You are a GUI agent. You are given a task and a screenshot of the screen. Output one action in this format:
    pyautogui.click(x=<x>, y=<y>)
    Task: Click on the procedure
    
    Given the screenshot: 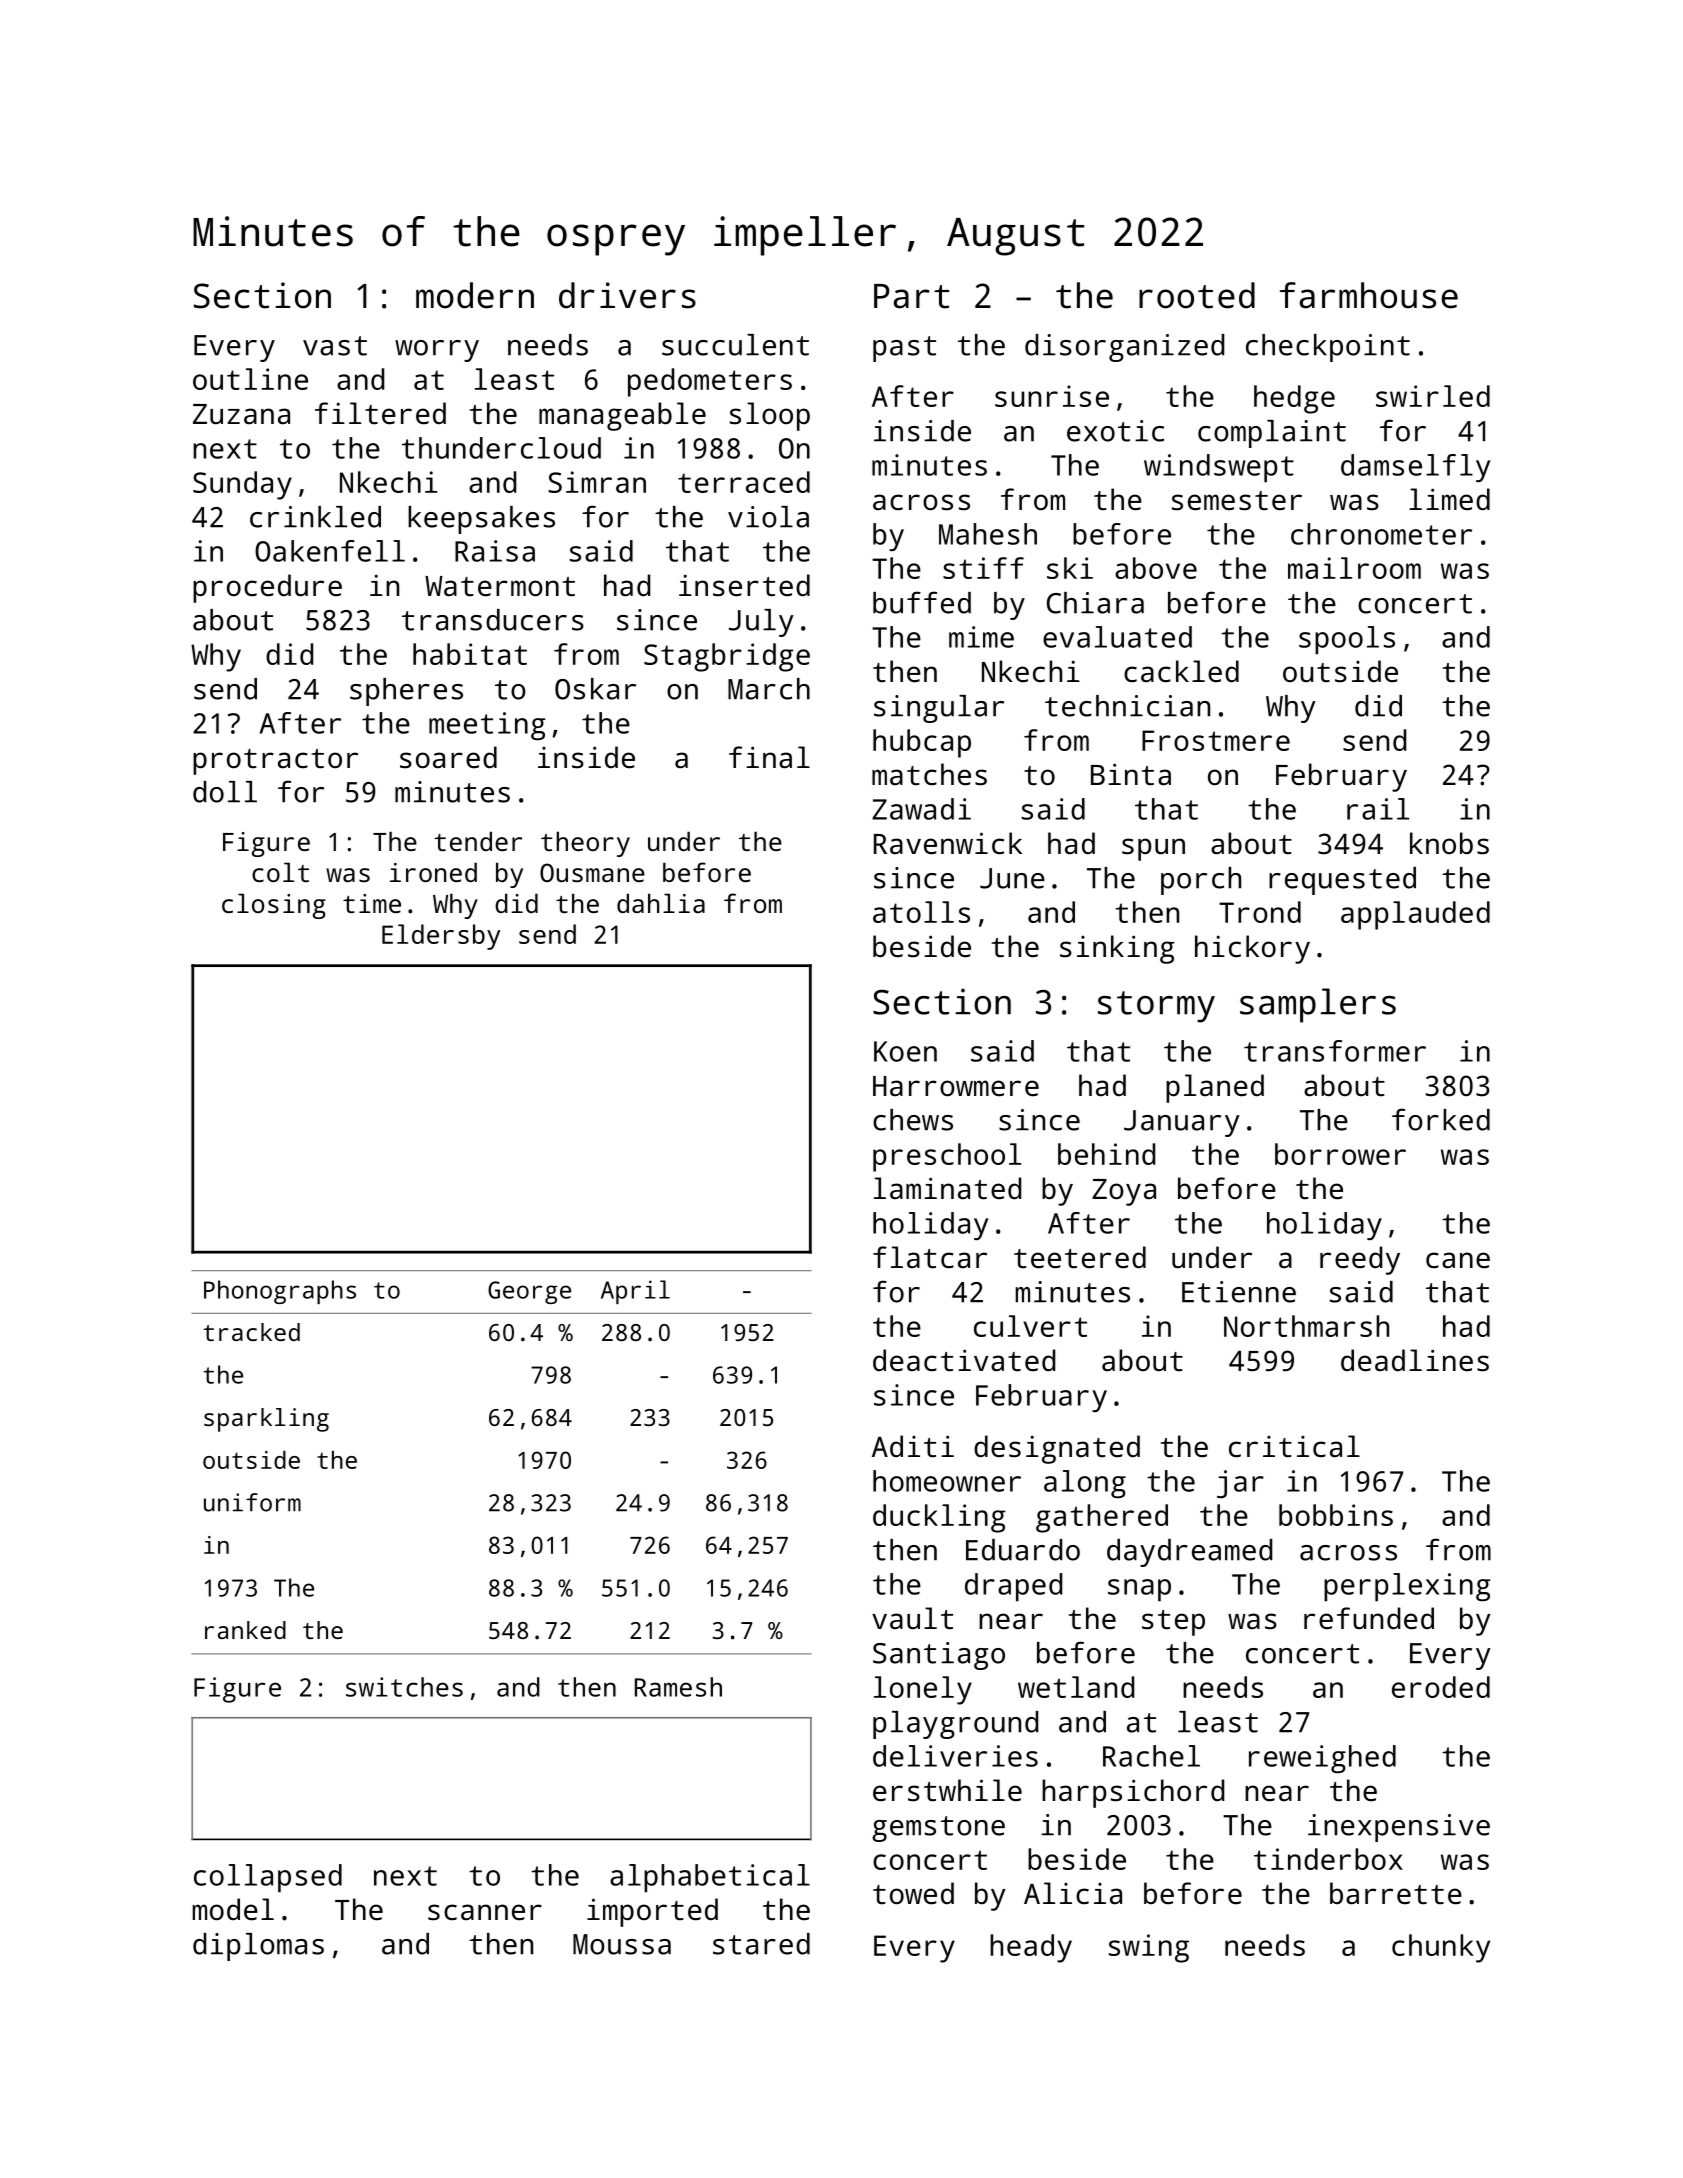 What is the action you would take?
    pyautogui.click(x=267, y=588)
